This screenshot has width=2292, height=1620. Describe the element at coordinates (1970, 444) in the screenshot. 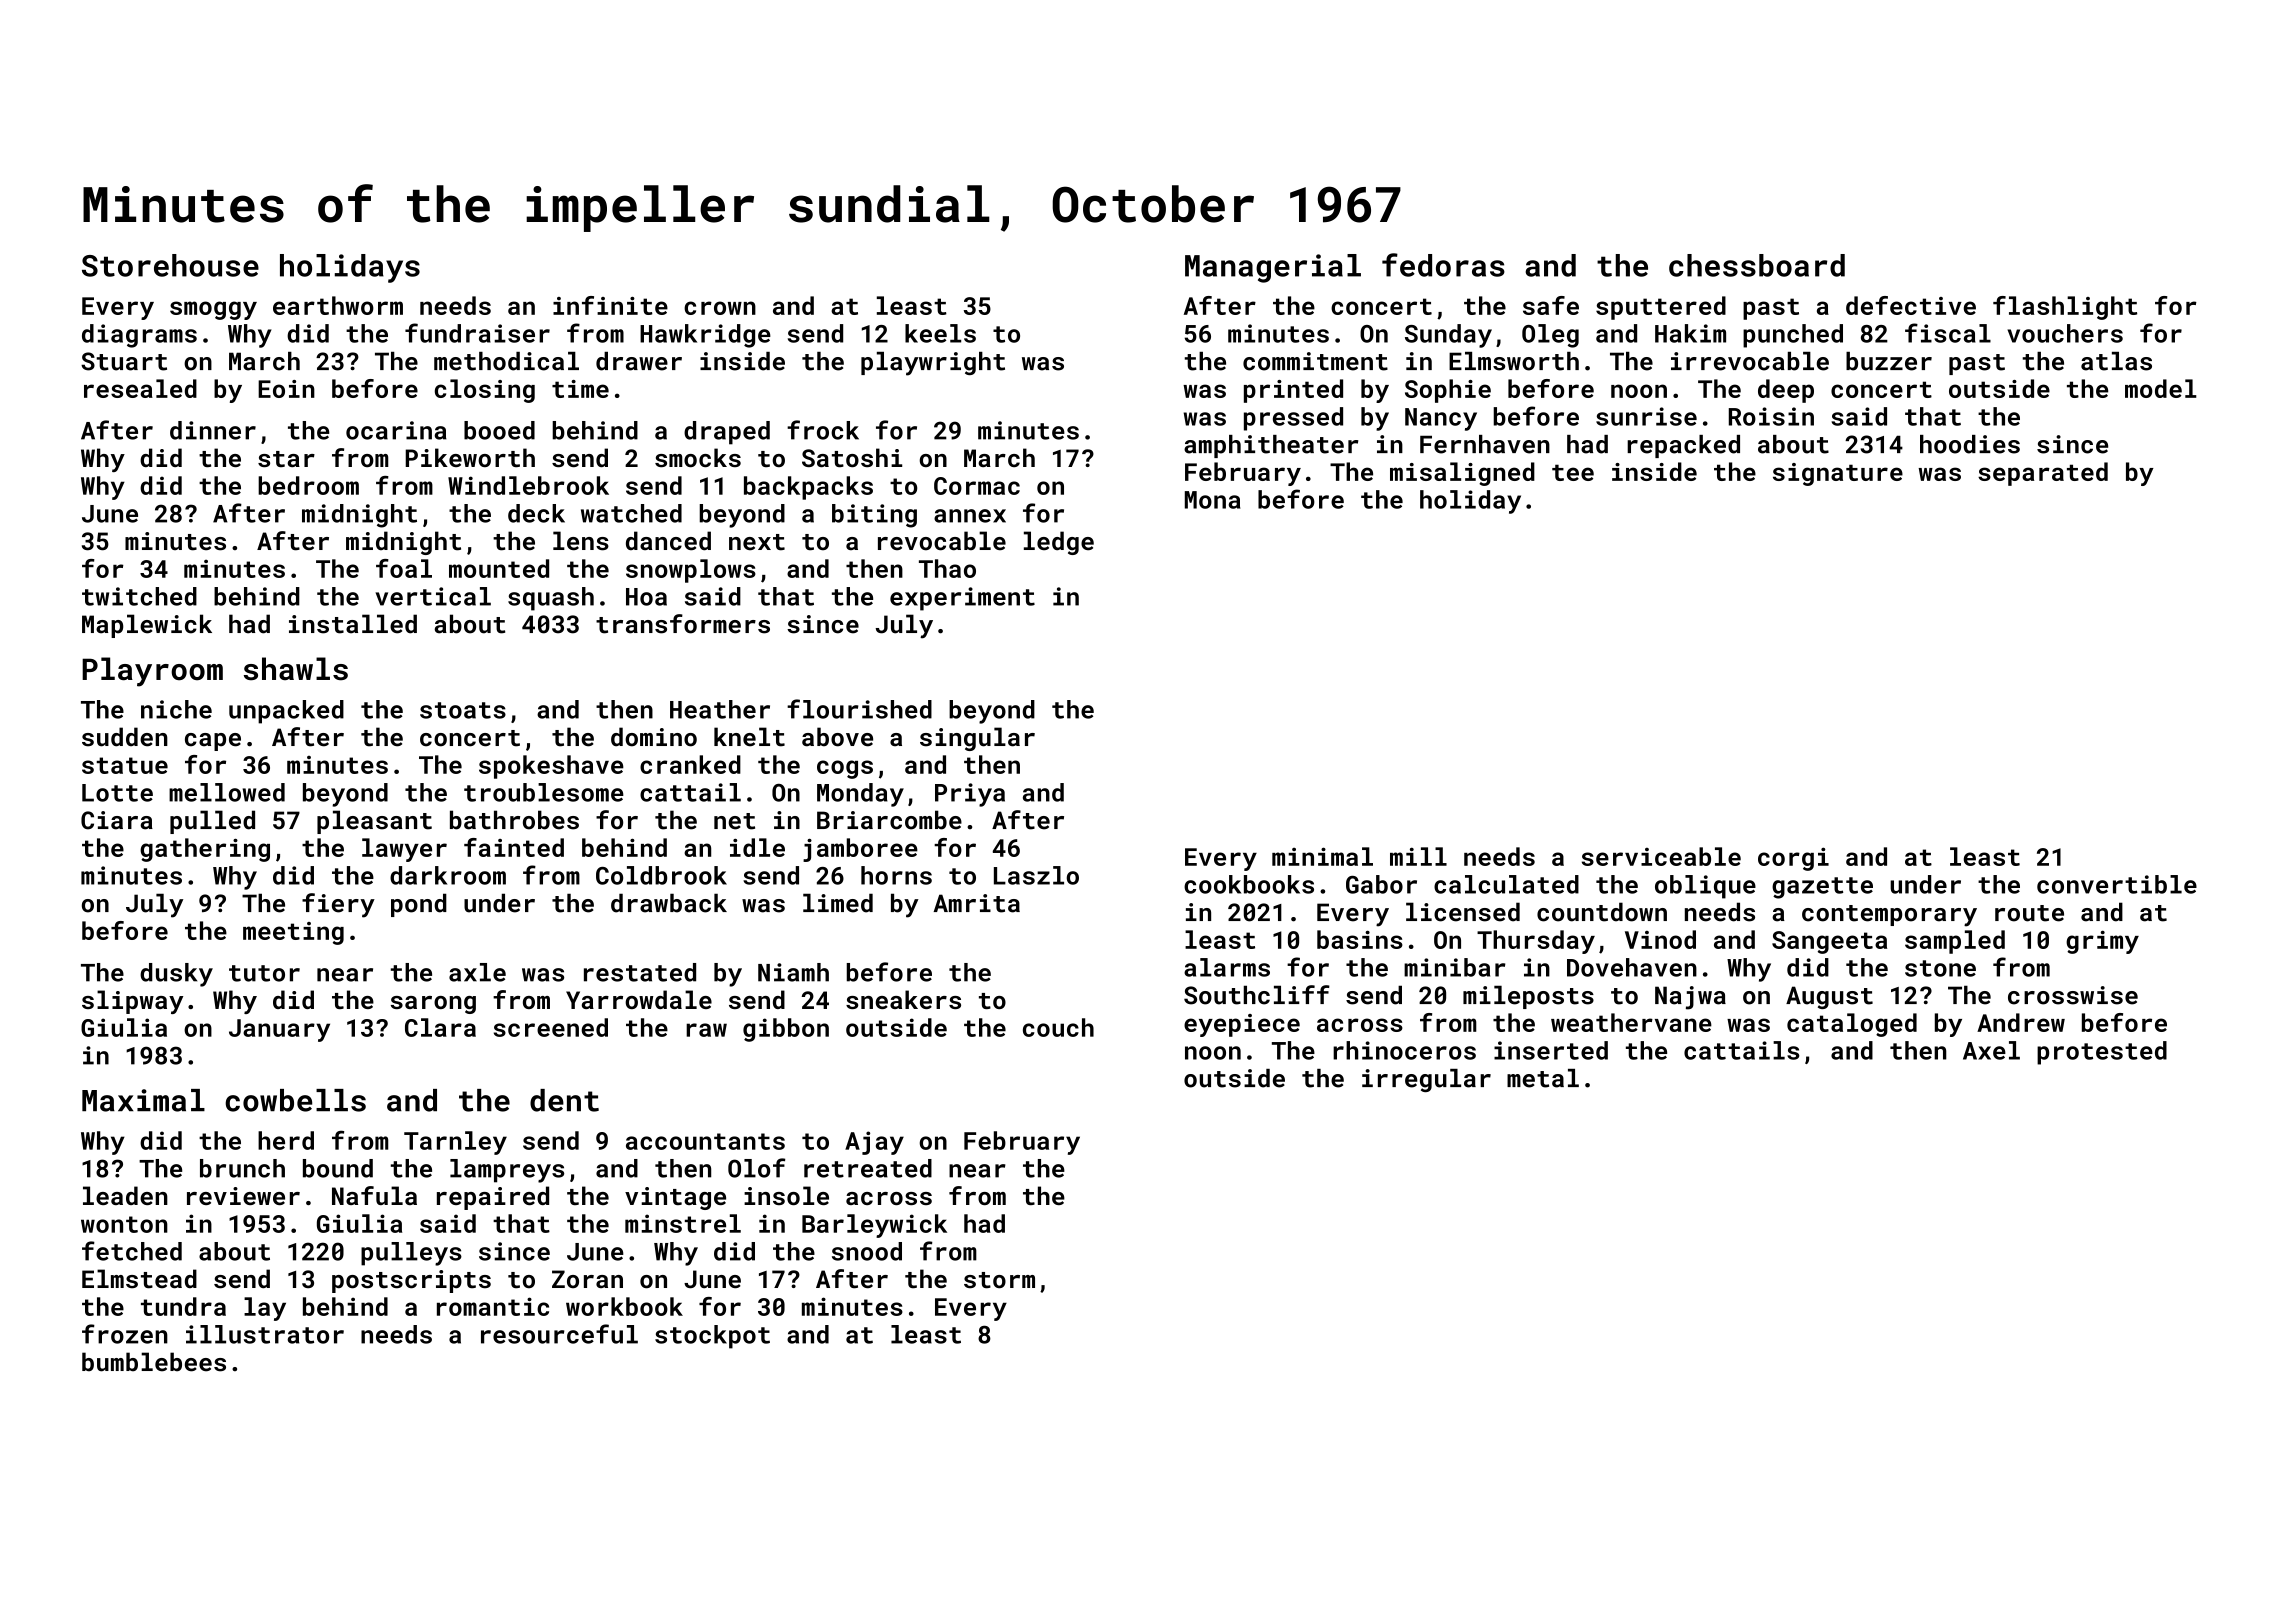

I see `hoodies` at that location.
